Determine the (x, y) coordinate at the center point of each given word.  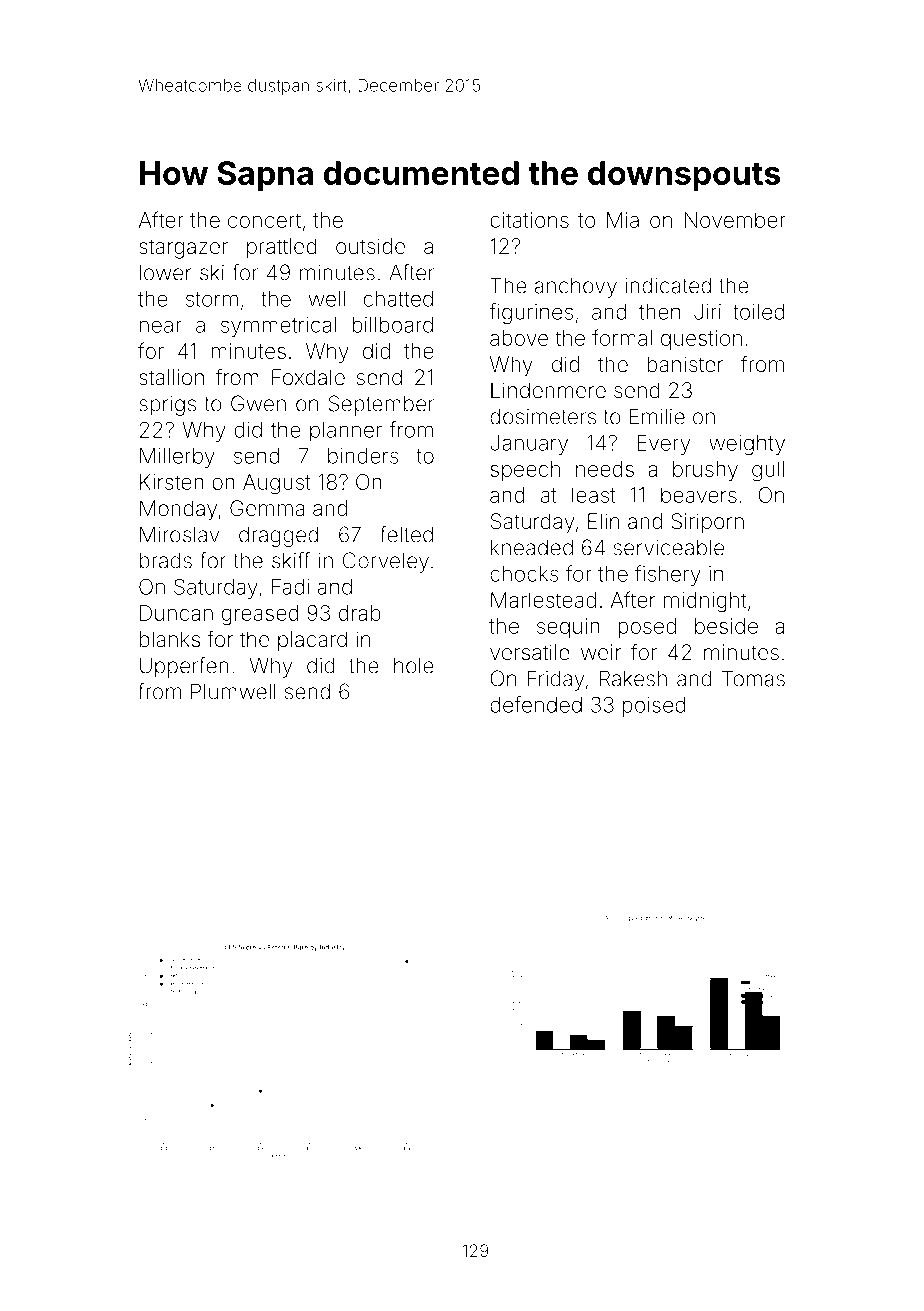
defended (536, 704)
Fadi (290, 587)
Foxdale (308, 377)
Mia (623, 220)
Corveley (386, 562)
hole (414, 666)
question (701, 340)
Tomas (753, 678)
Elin (603, 521)
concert (264, 220)
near (161, 326)
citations (529, 220)
